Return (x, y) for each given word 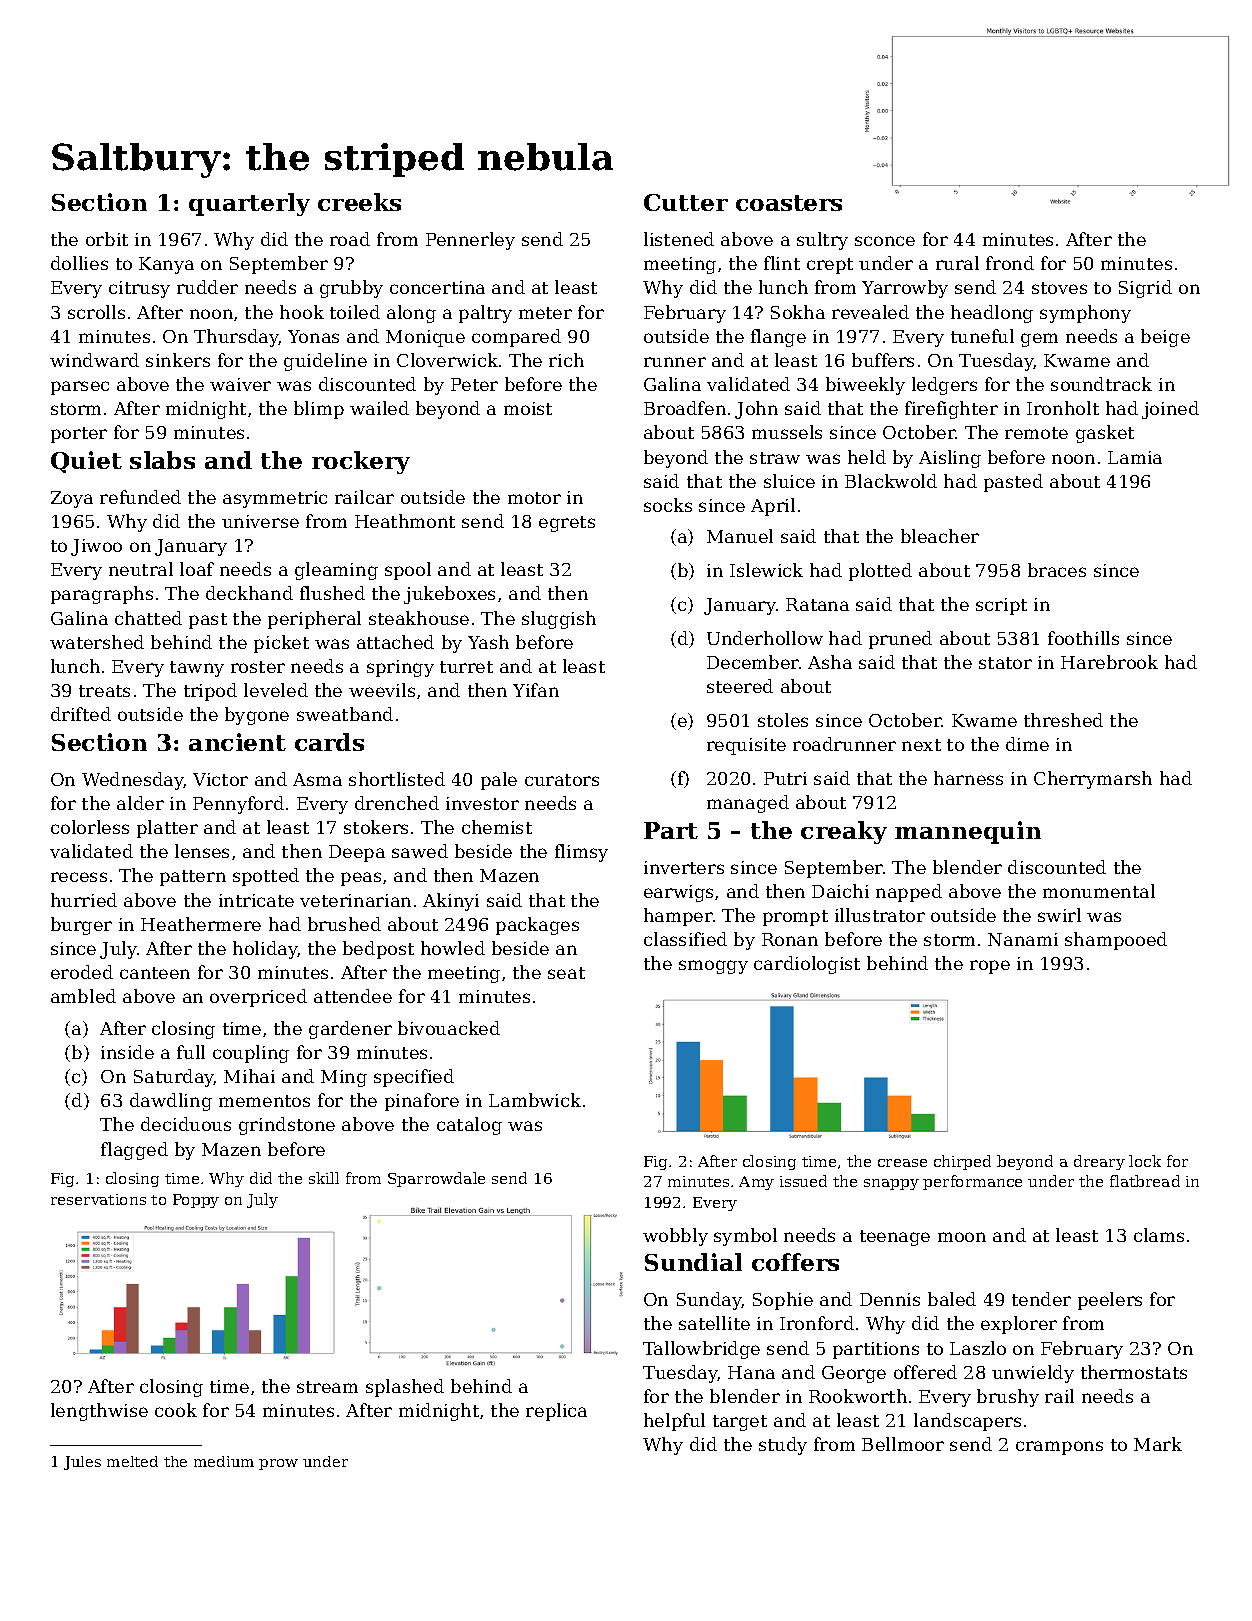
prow (278, 1464)
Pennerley (470, 241)
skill (324, 1178)
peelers (1110, 1301)
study (783, 1446)
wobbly (675, 1237)
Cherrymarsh (1093, 780)
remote (1036, 433)
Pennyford (238, 805)
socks (668, 505)
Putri (785, 778)
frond (1010, 263)
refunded (140, 497)
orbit (107, 239)
